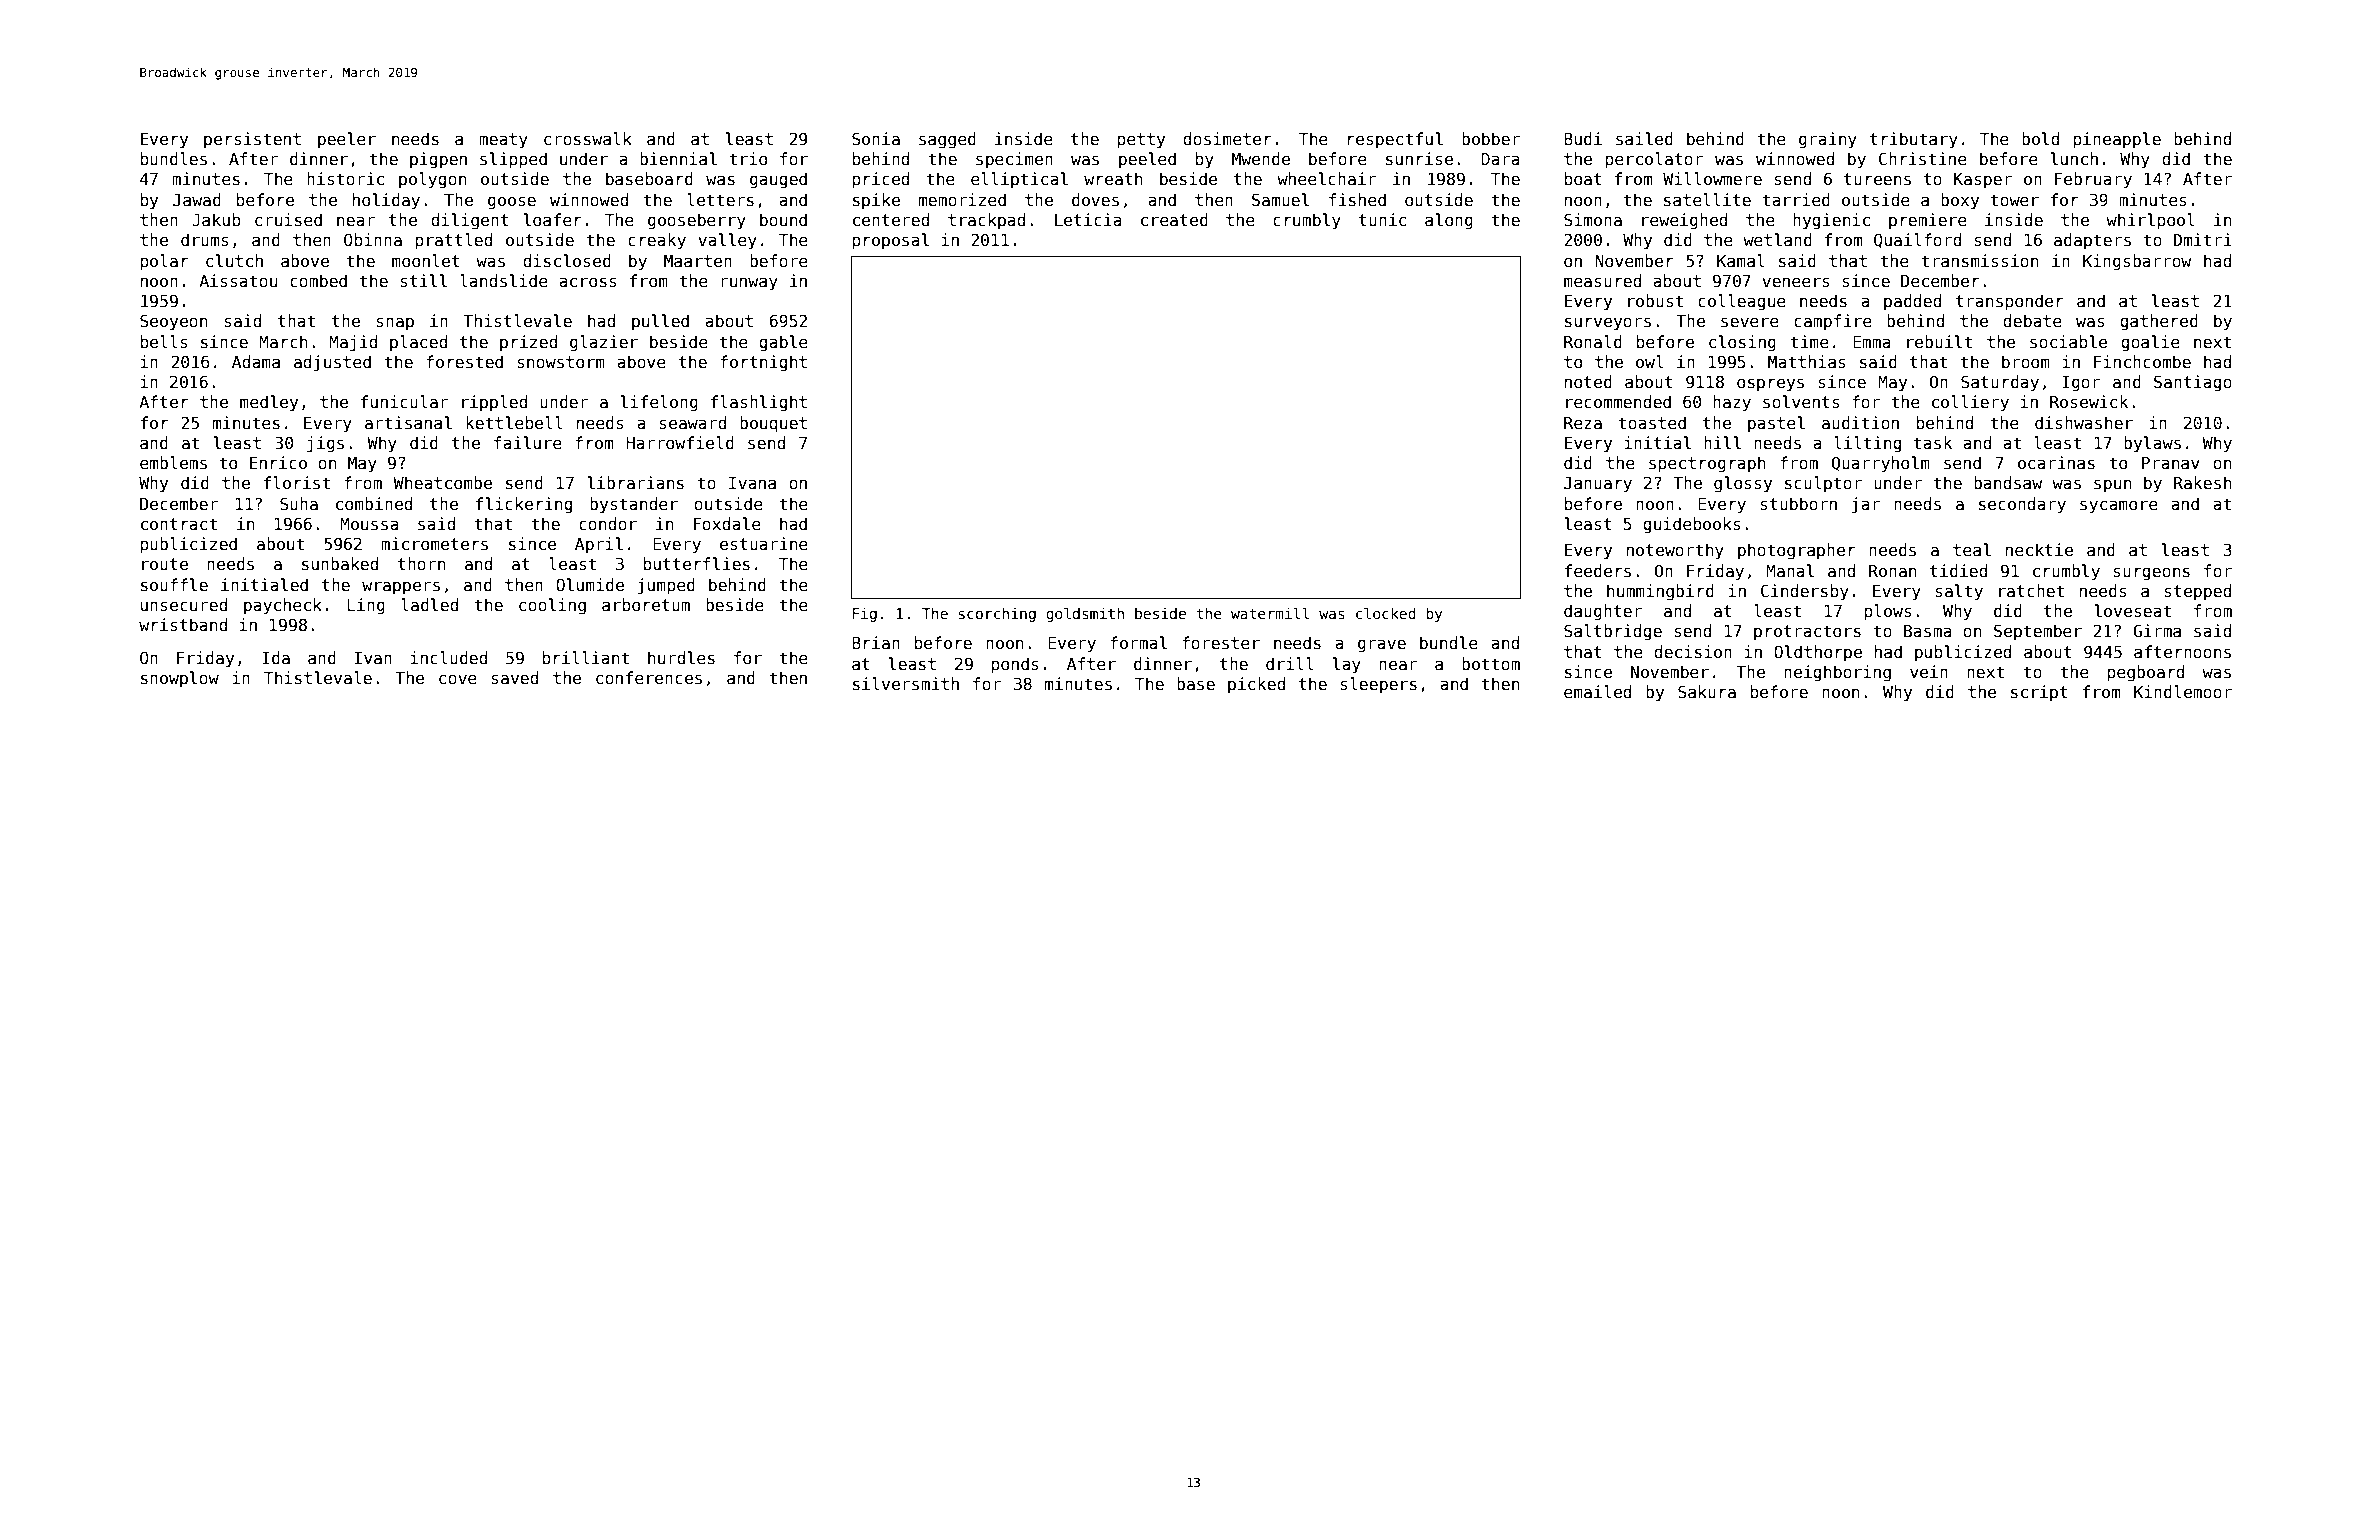 The width and height of the screenshot is (2372, 1535). What do you see at coordinates (906, 684) in the screenshot?
I see `silversmith` at bounding box center [906, 684].
